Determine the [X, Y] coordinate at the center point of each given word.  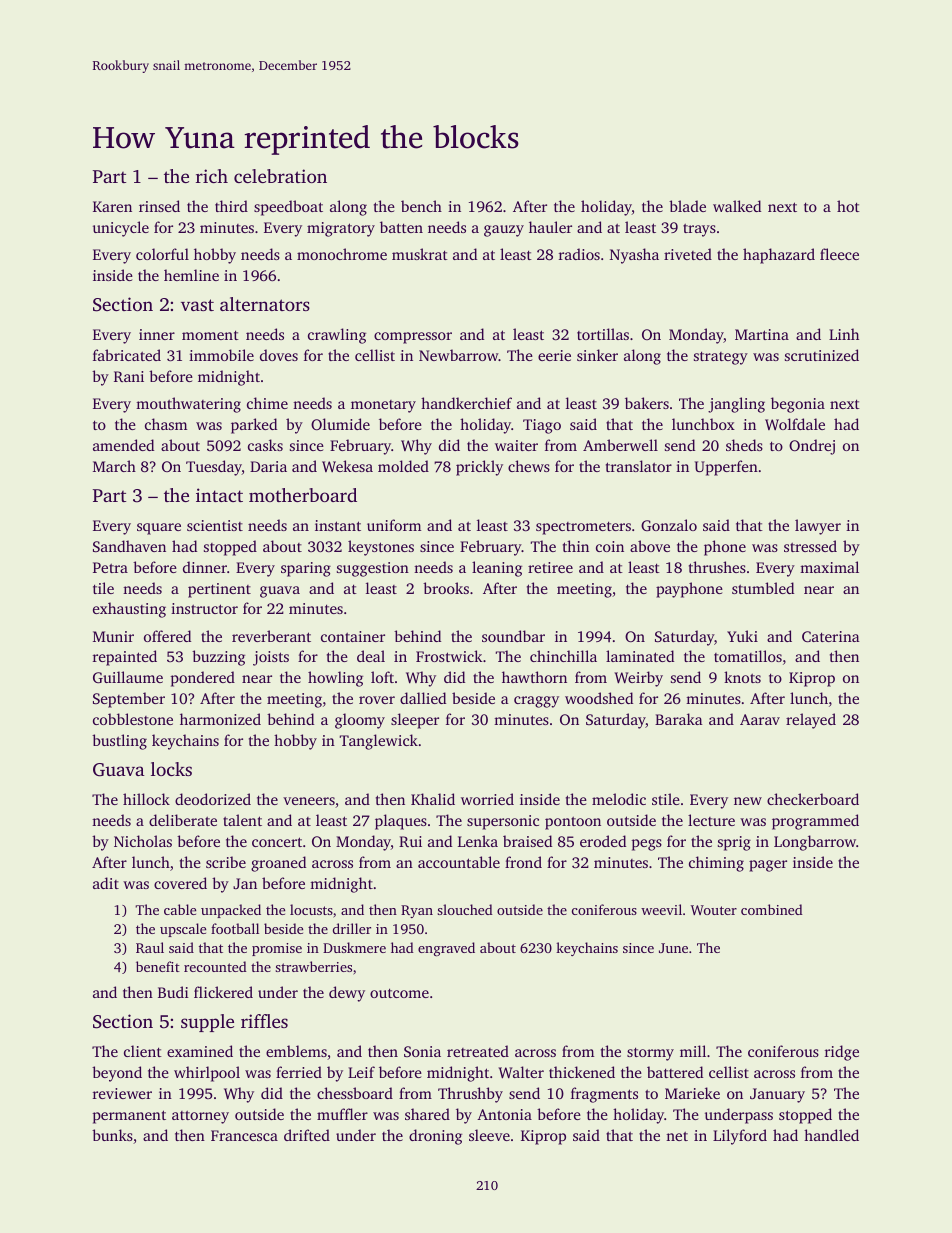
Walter [521, 1072]
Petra [110, 567]
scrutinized [822, 355]
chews [529, 466]
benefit [158, 966]
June [673, 948]
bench [421, 206]
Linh [844, 334]
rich [212, 176]
